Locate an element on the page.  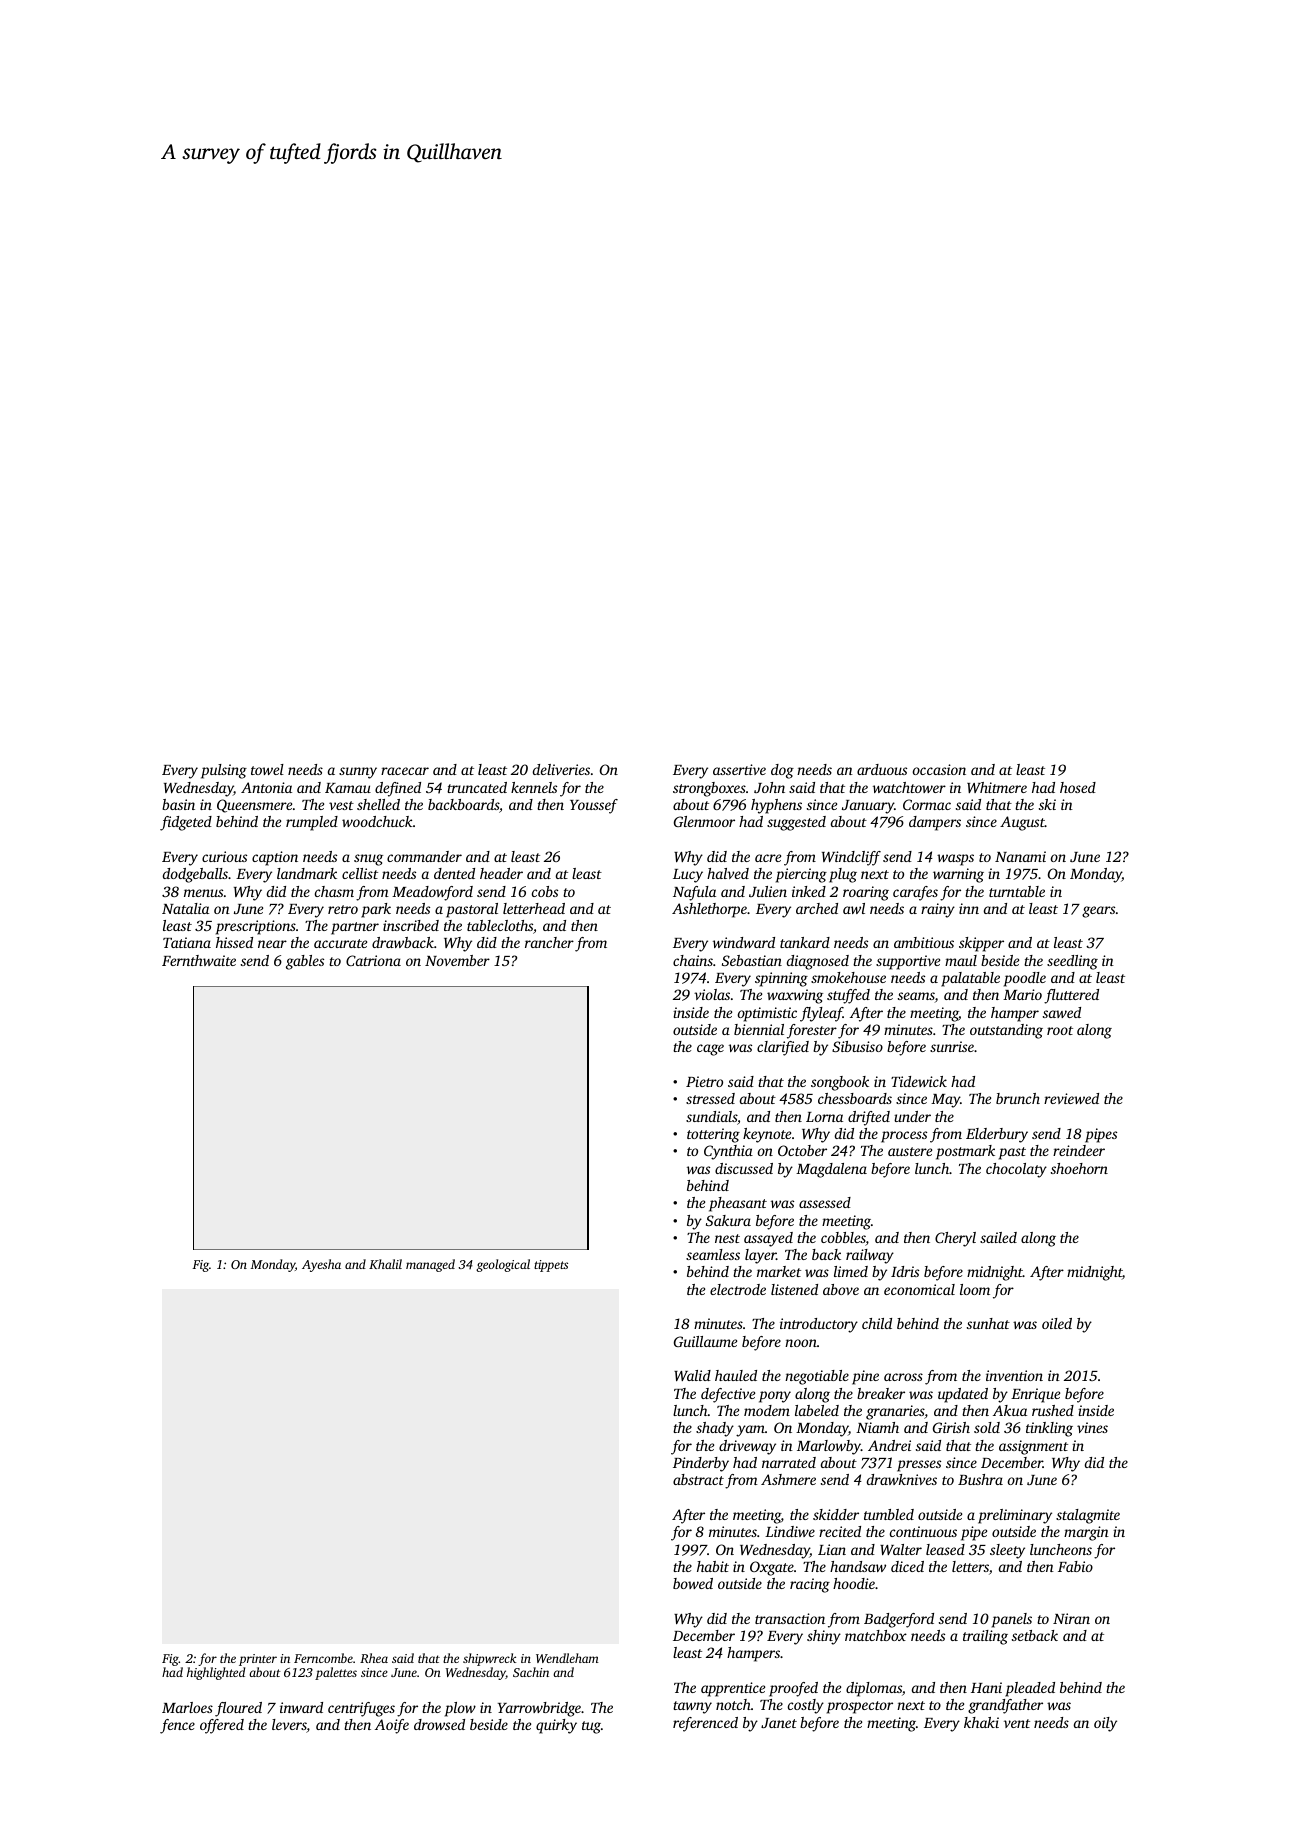
reviewed is located at coordinates (1071, 1098).
